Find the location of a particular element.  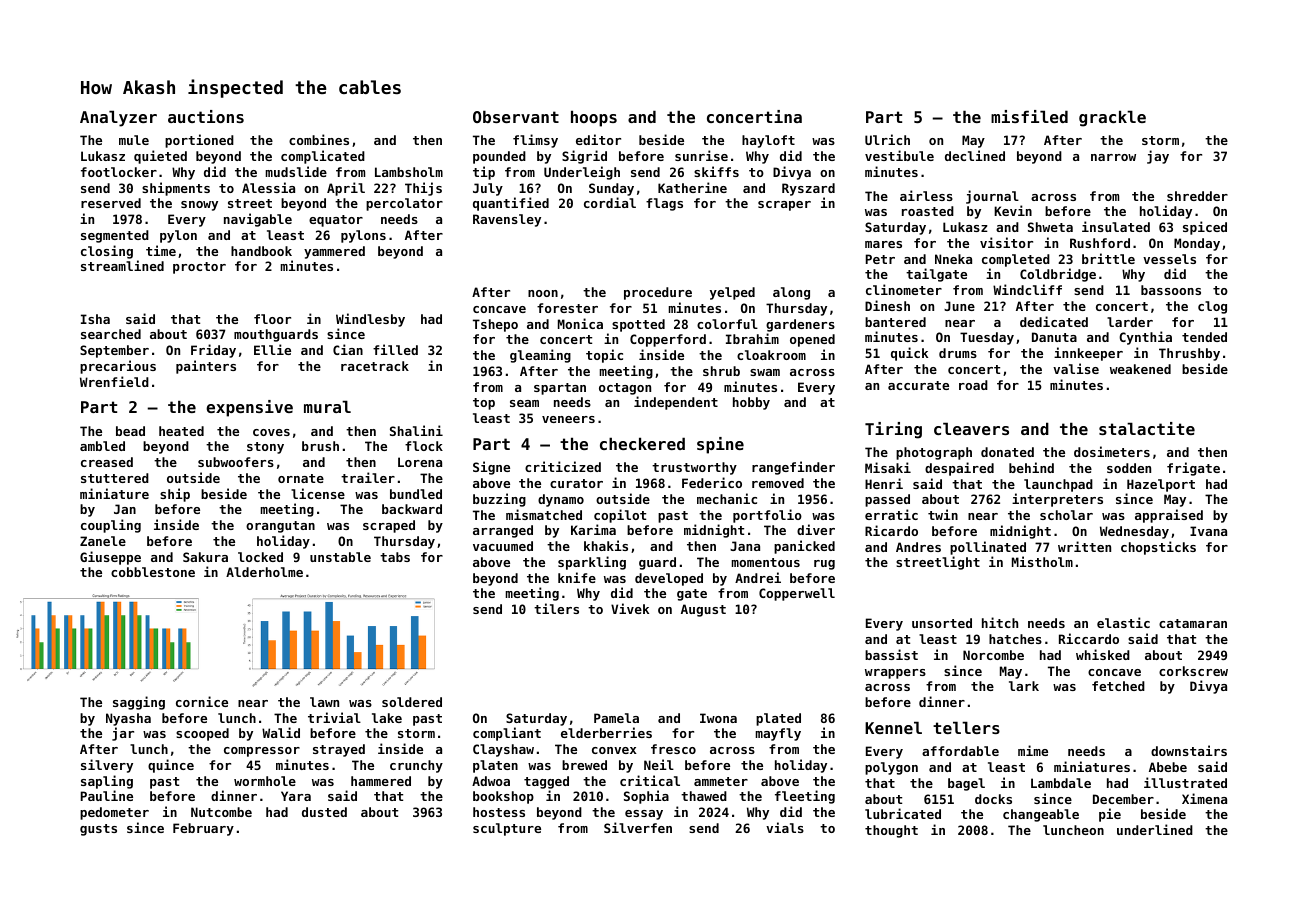

Lambsholm is located at coordinates (409, 172).
